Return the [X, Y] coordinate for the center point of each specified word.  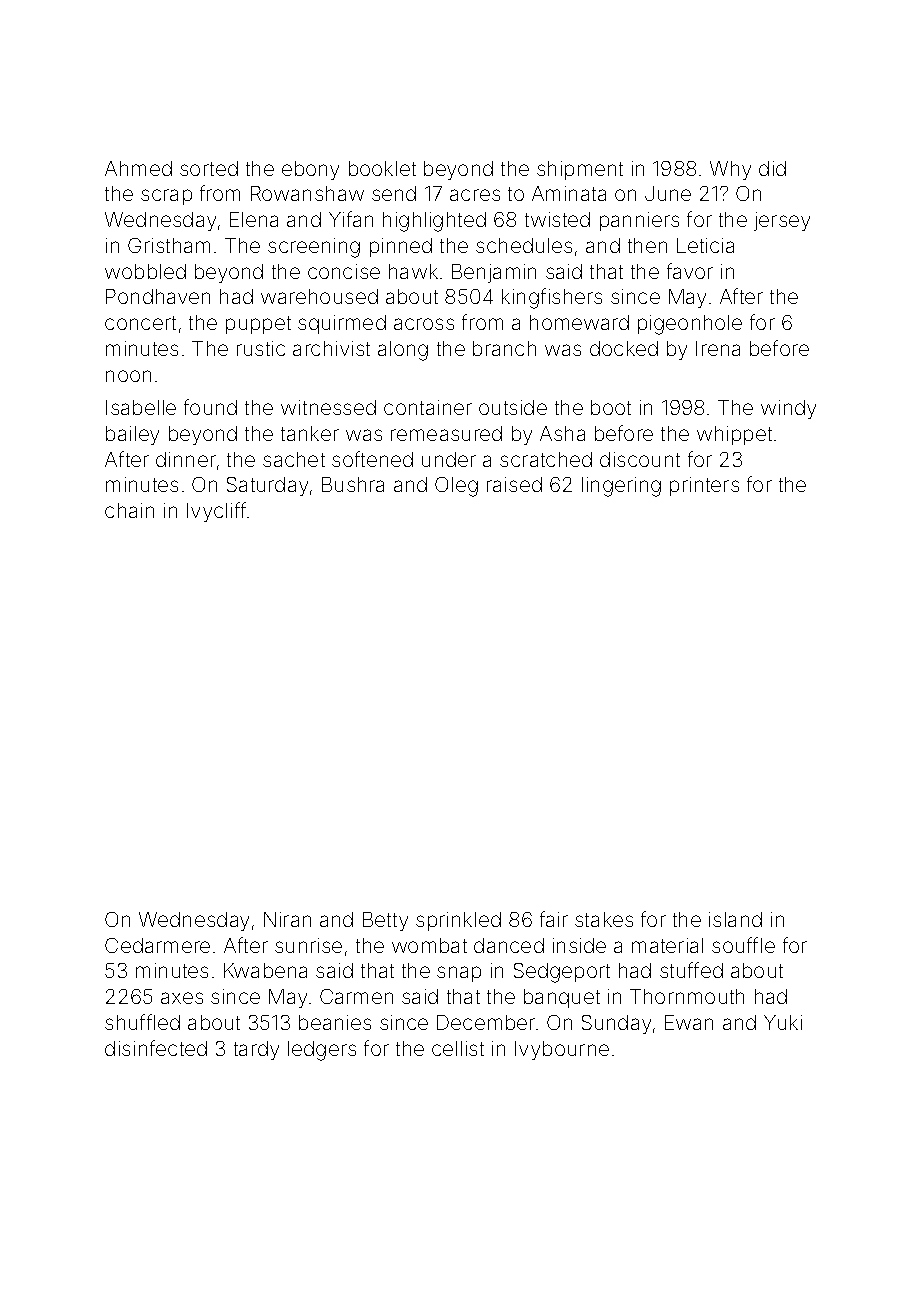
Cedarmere [157, 945]
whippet [734, 435]
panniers [639, 221]
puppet [258, 325]
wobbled [145, 271]
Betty [385, 921]
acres [475, 195]
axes [182, 998]
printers [704, 486]
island [735, 919]
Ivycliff [216, 512]
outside [513, 407]
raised [514, 484]
